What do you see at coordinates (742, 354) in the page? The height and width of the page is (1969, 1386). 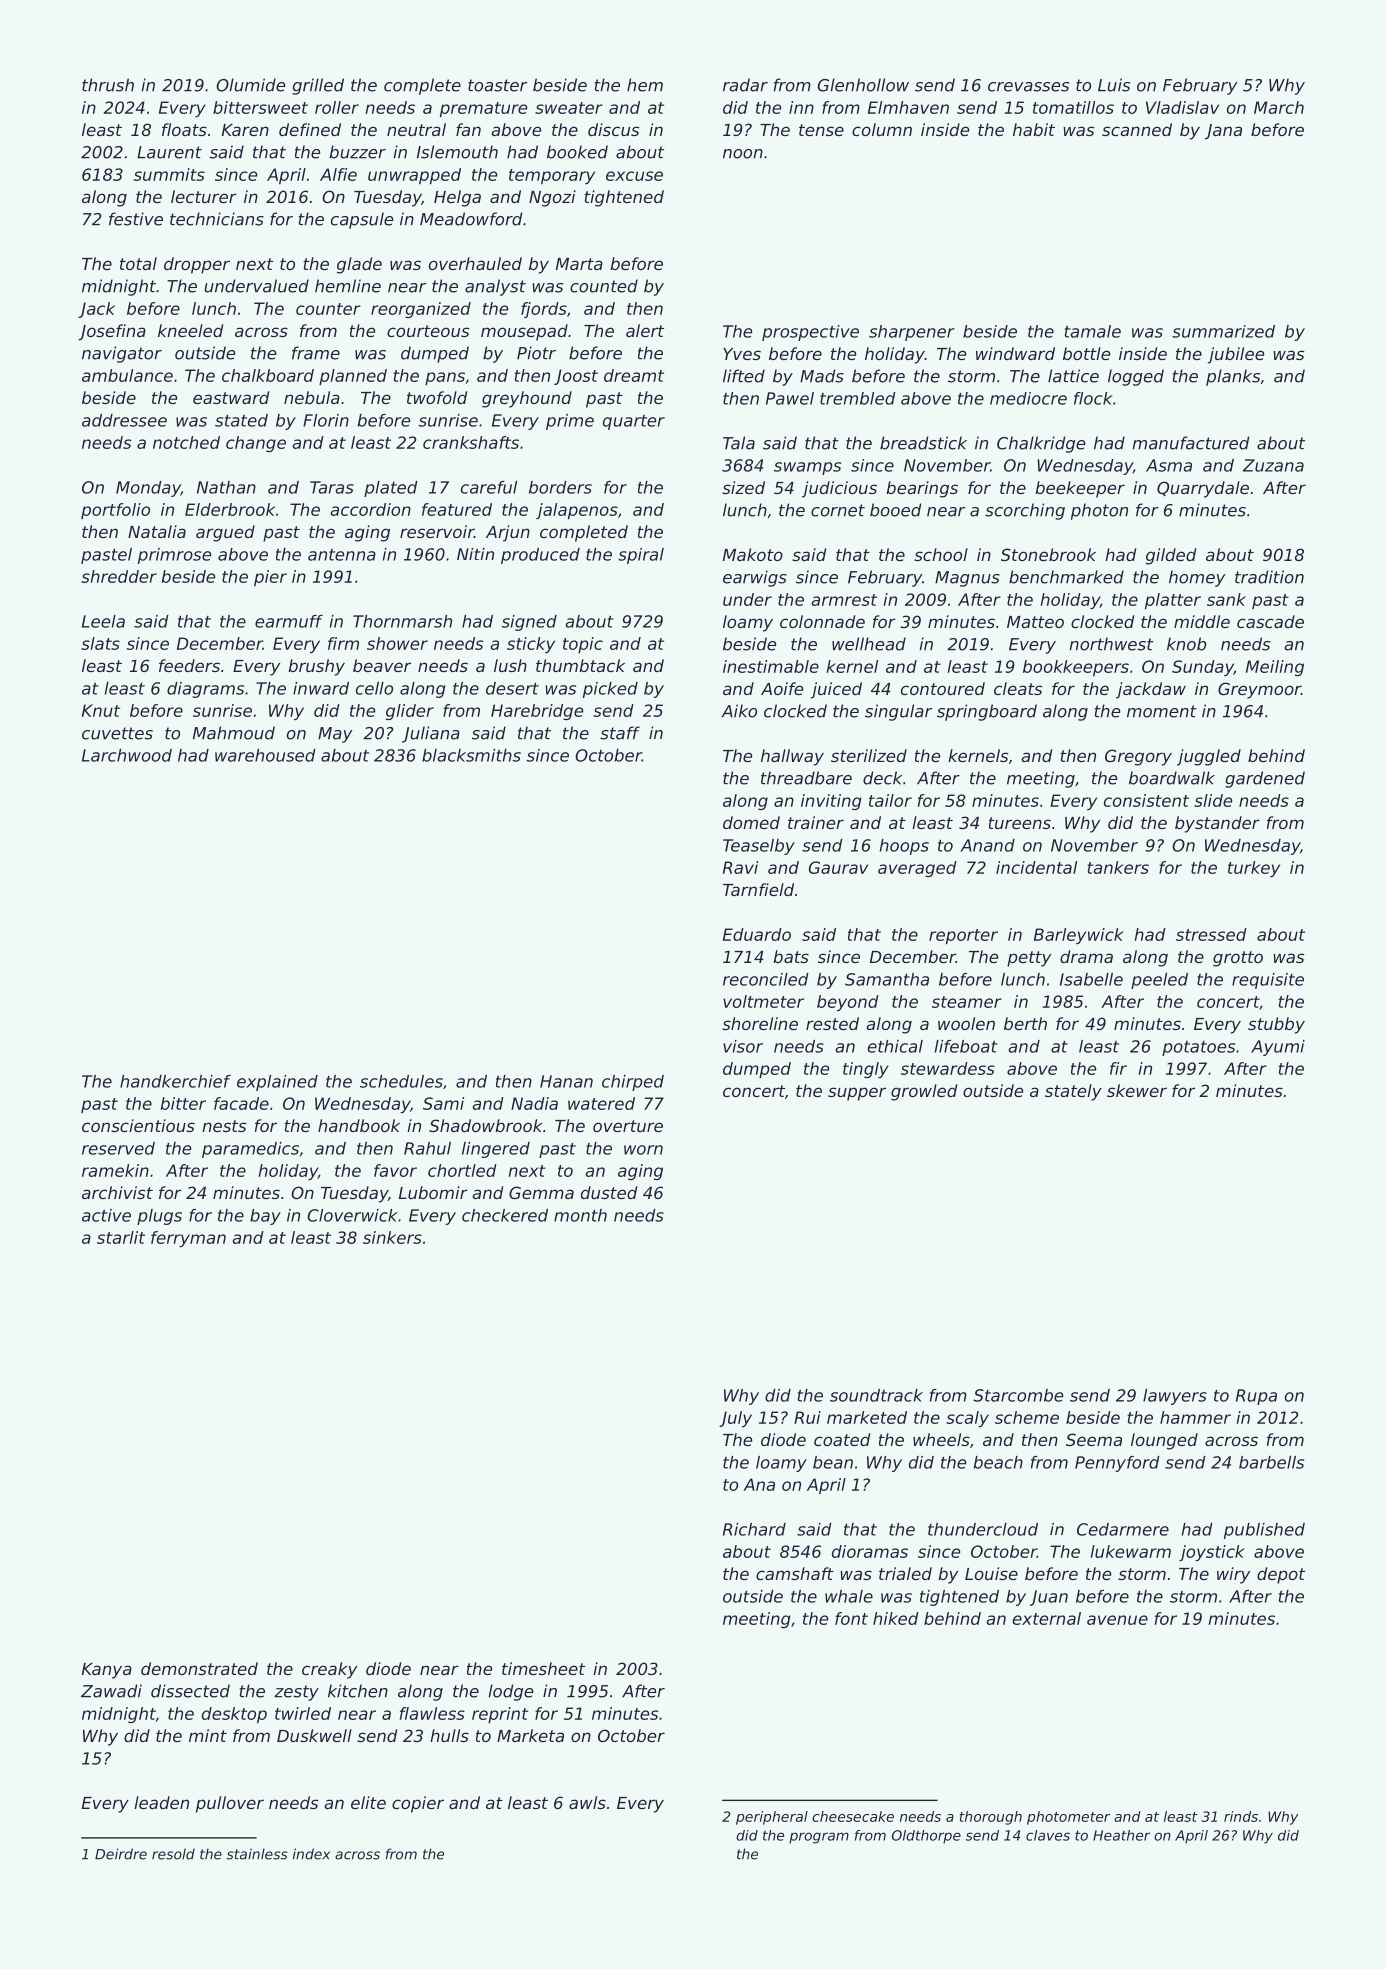 I see `Yves` at bounding box center [742, 354].
